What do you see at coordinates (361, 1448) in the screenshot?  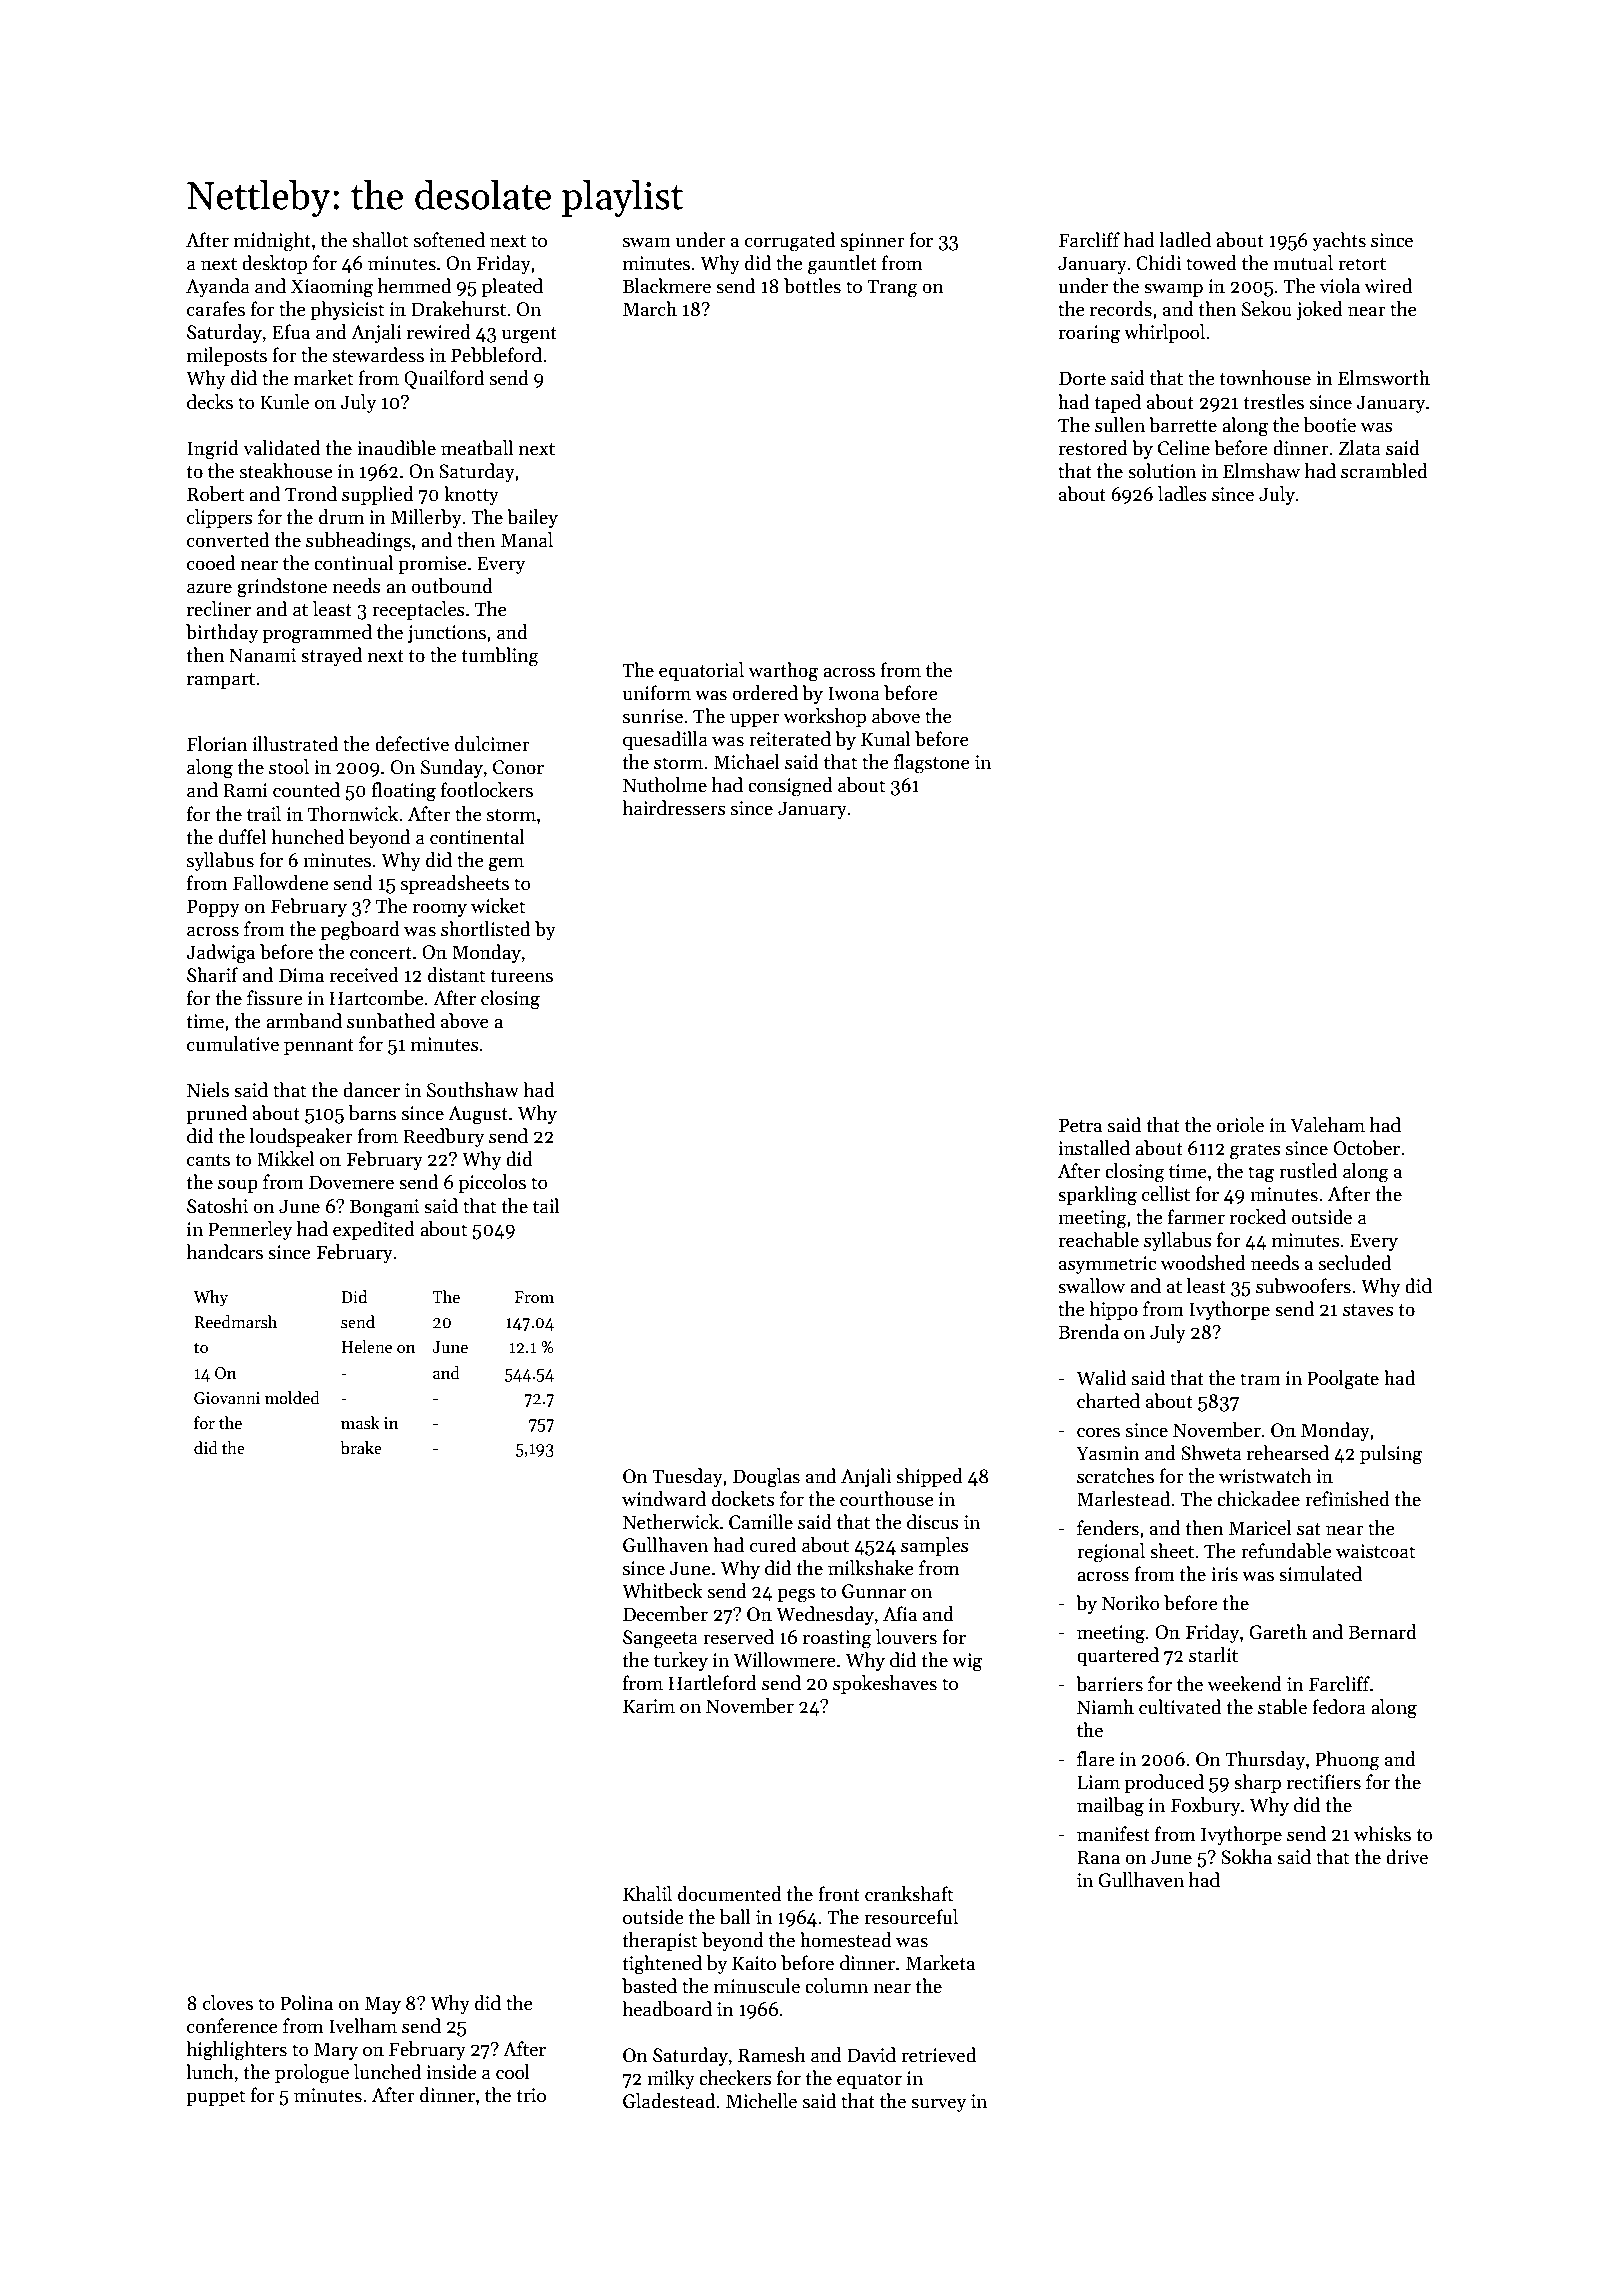 I see `brake` at bounding box center [361, 1448].
